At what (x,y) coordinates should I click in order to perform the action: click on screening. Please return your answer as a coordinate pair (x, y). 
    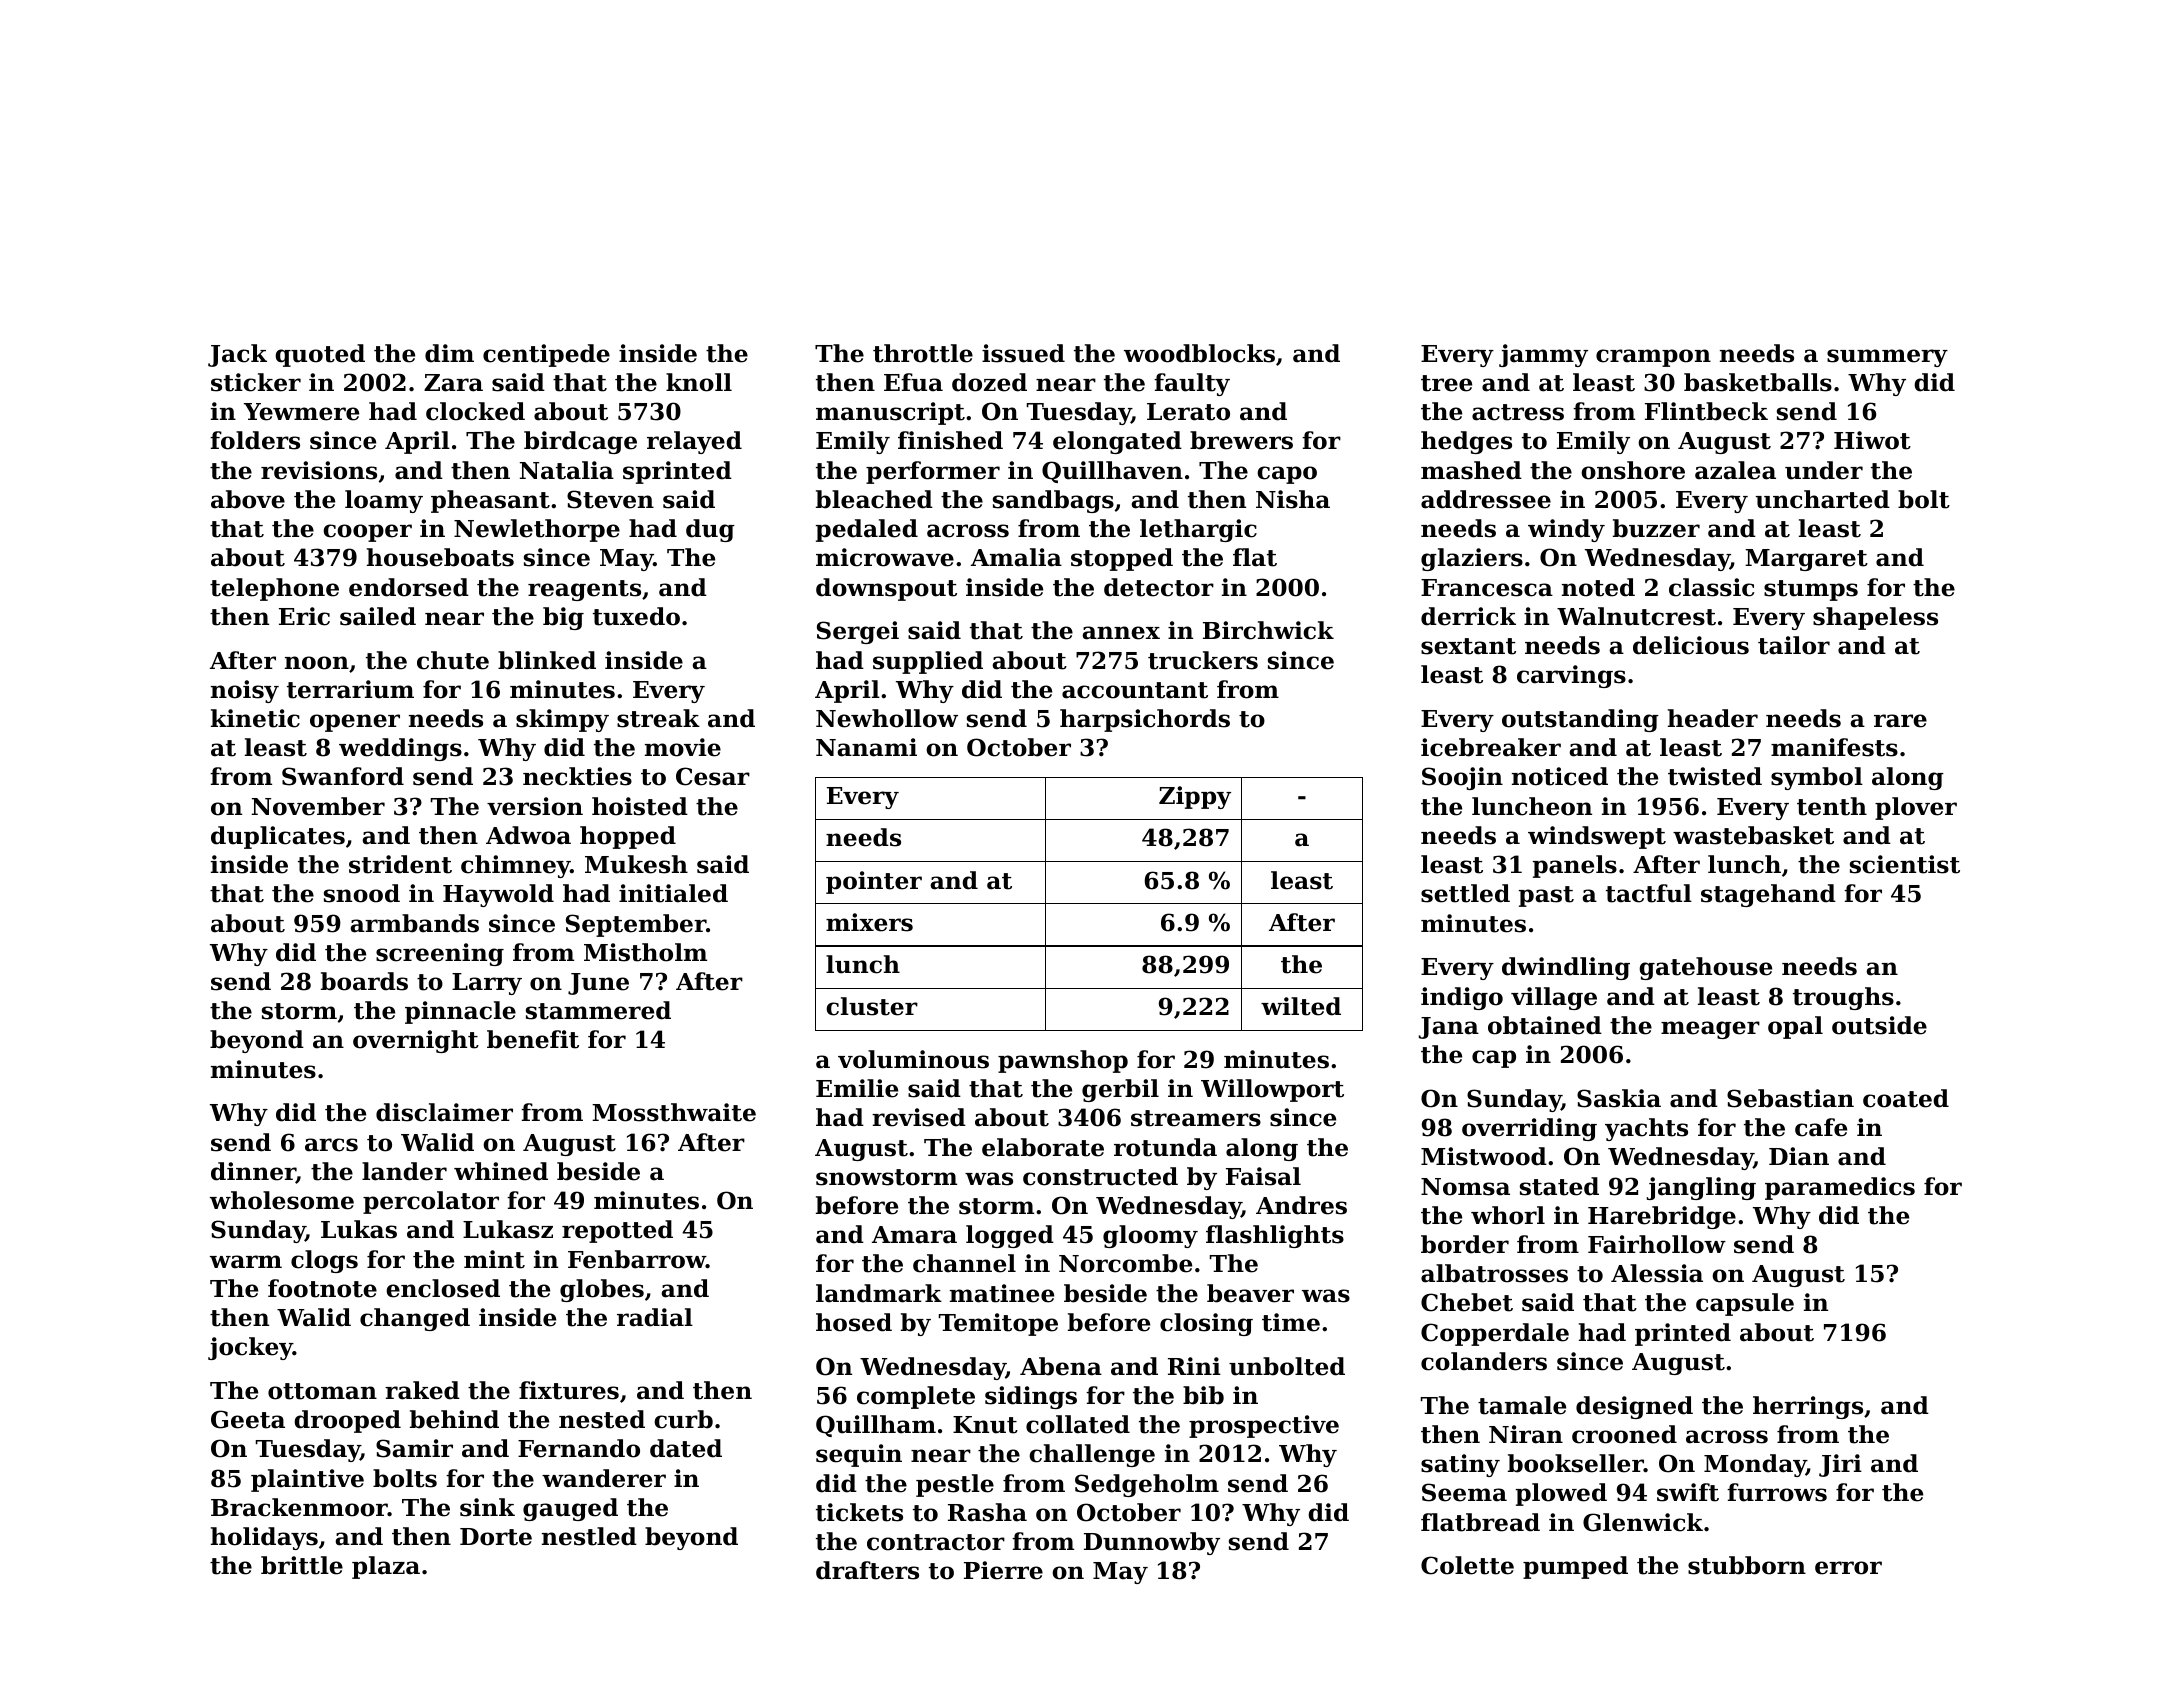
    Looking at the image, I should click on (440, 954).
